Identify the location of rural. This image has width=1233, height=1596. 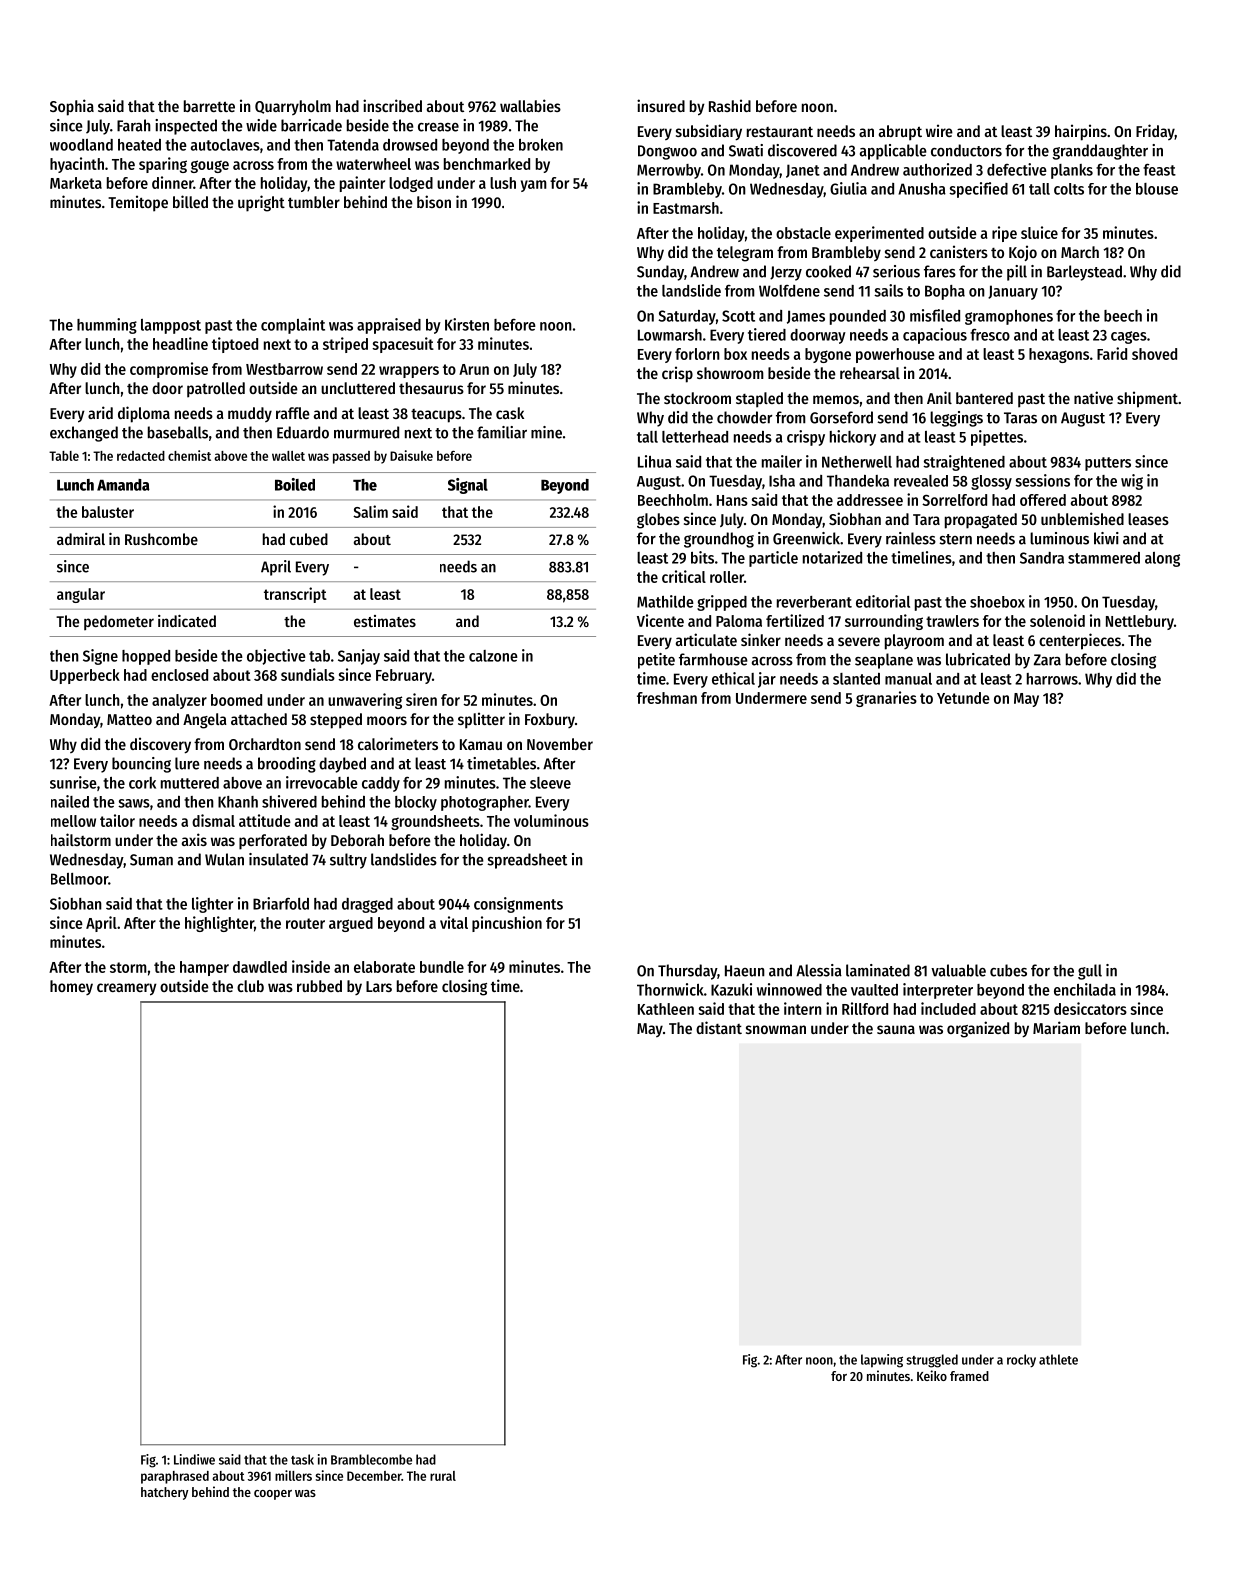
(443, 1476).
